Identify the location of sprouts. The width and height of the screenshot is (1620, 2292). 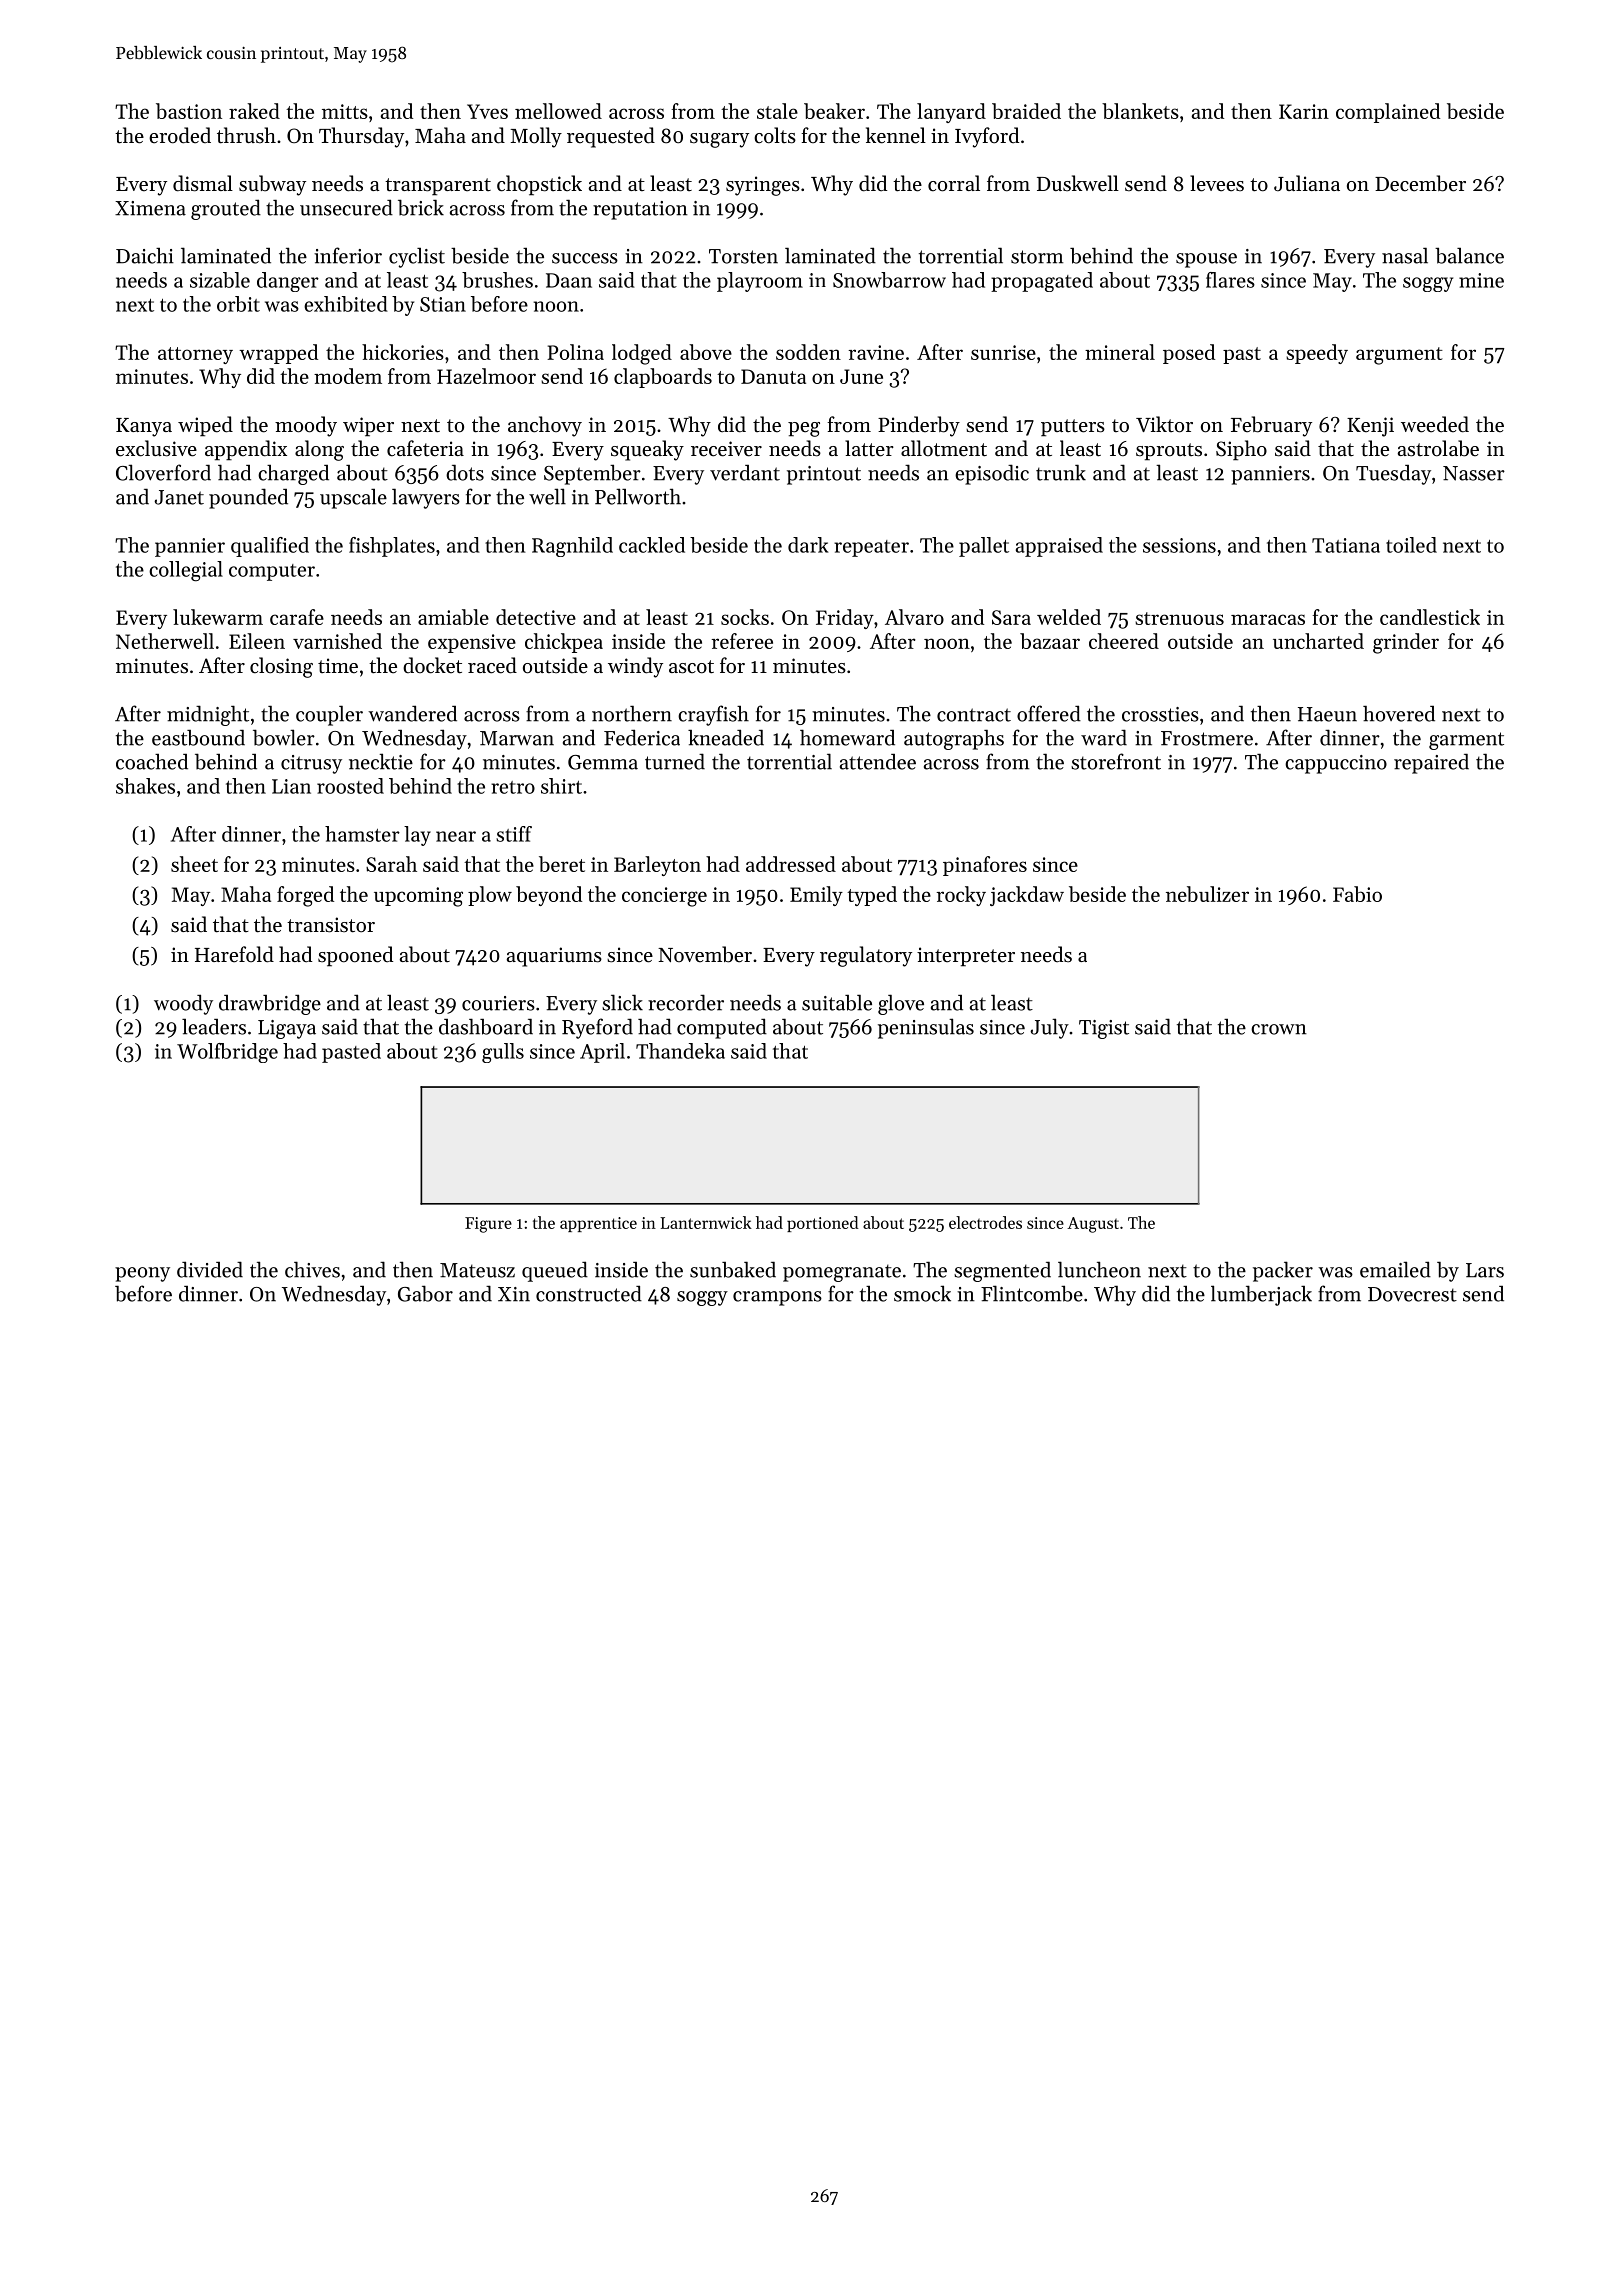
(1169, 452).
